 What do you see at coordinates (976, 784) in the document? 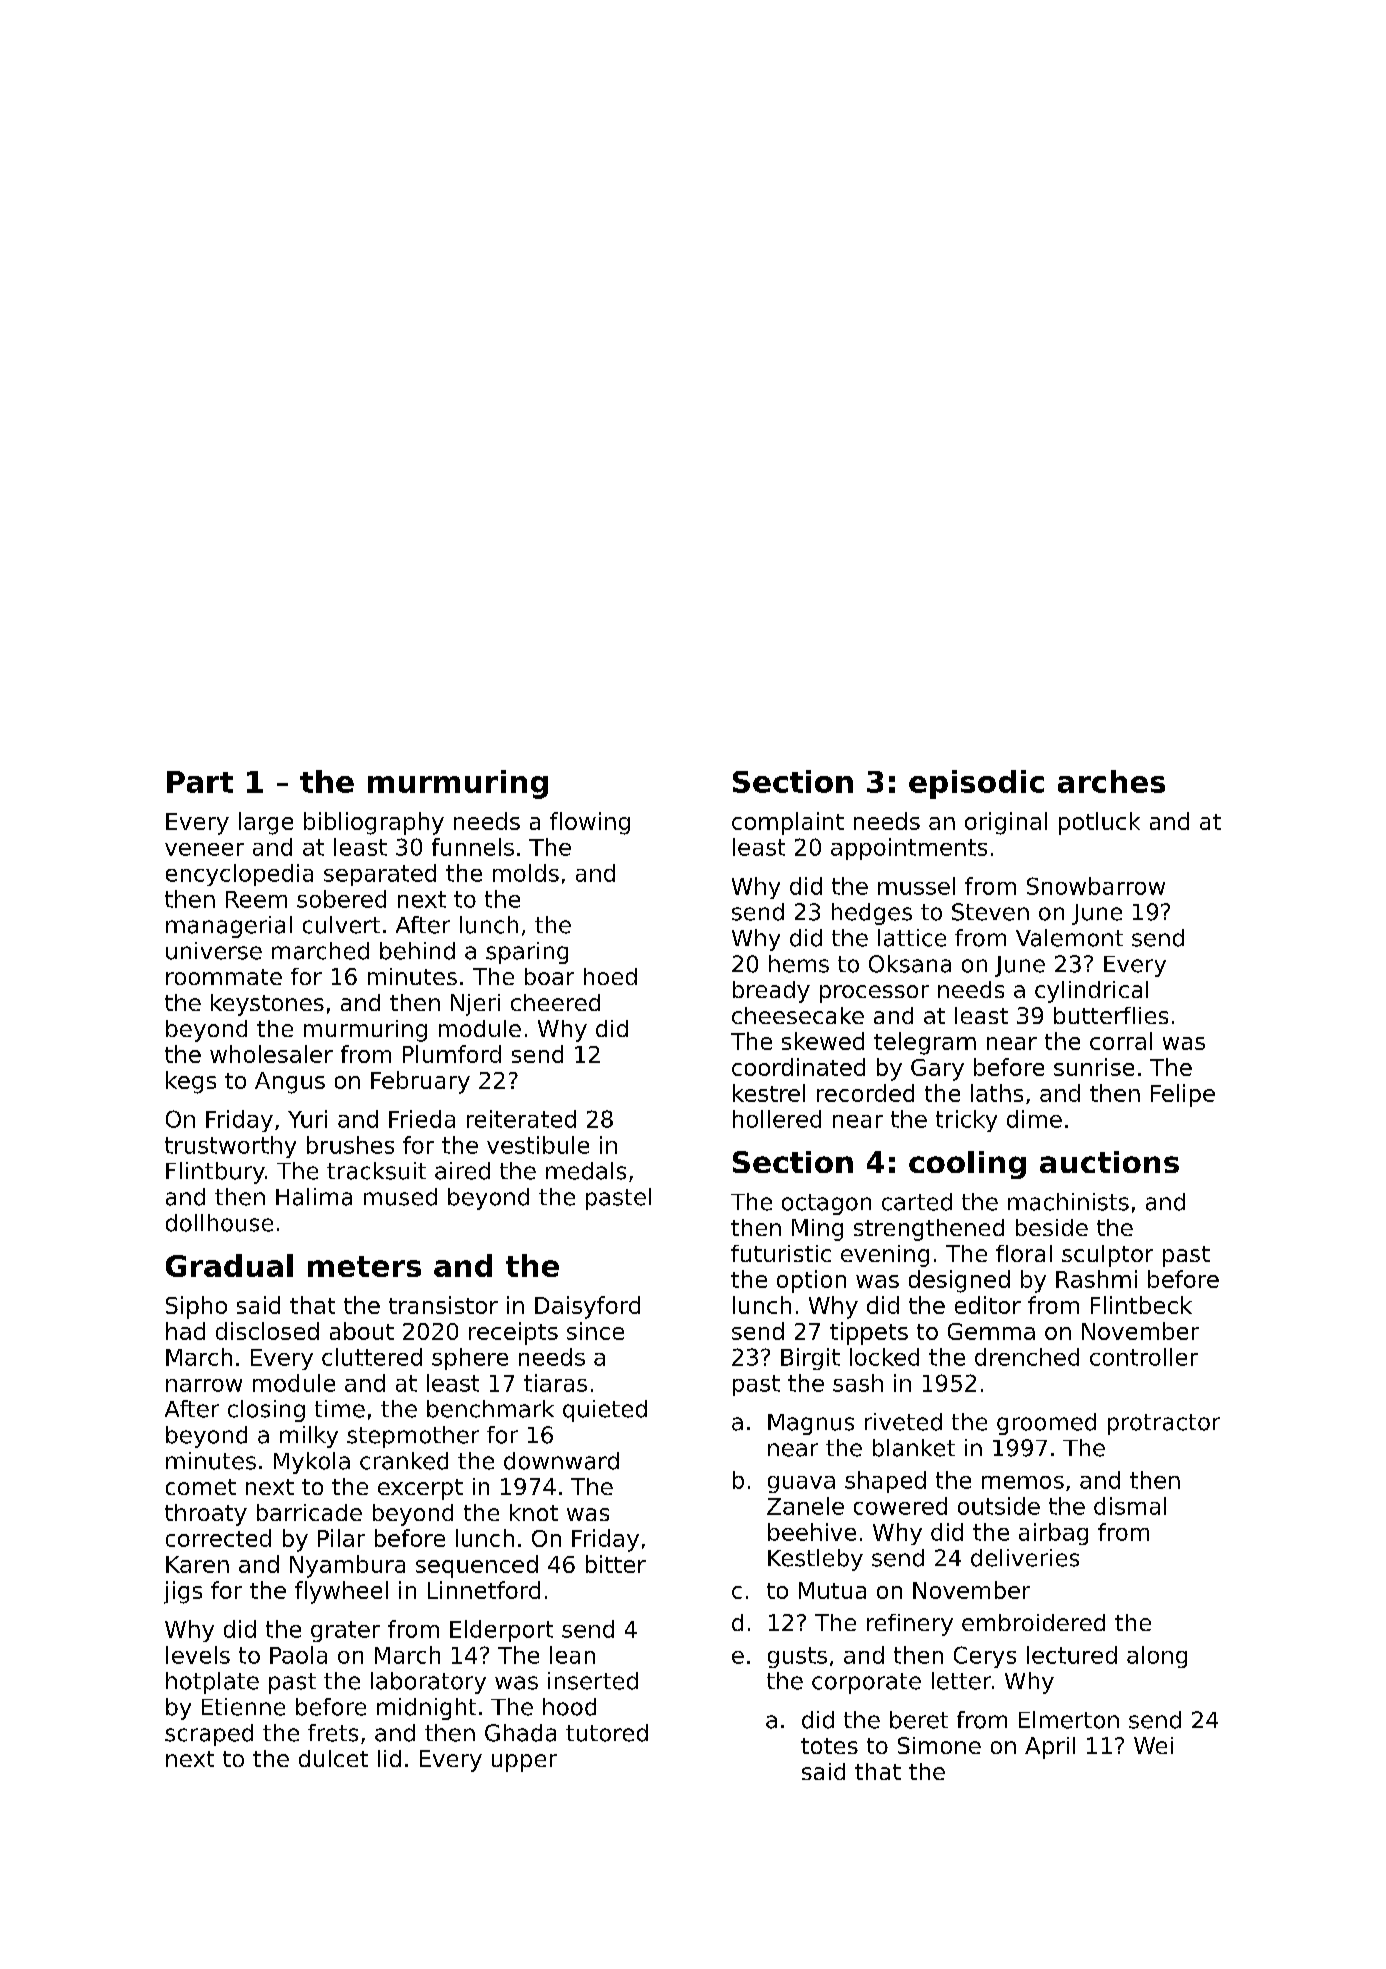
I see `episodic` at bounding box center [976, 784].
